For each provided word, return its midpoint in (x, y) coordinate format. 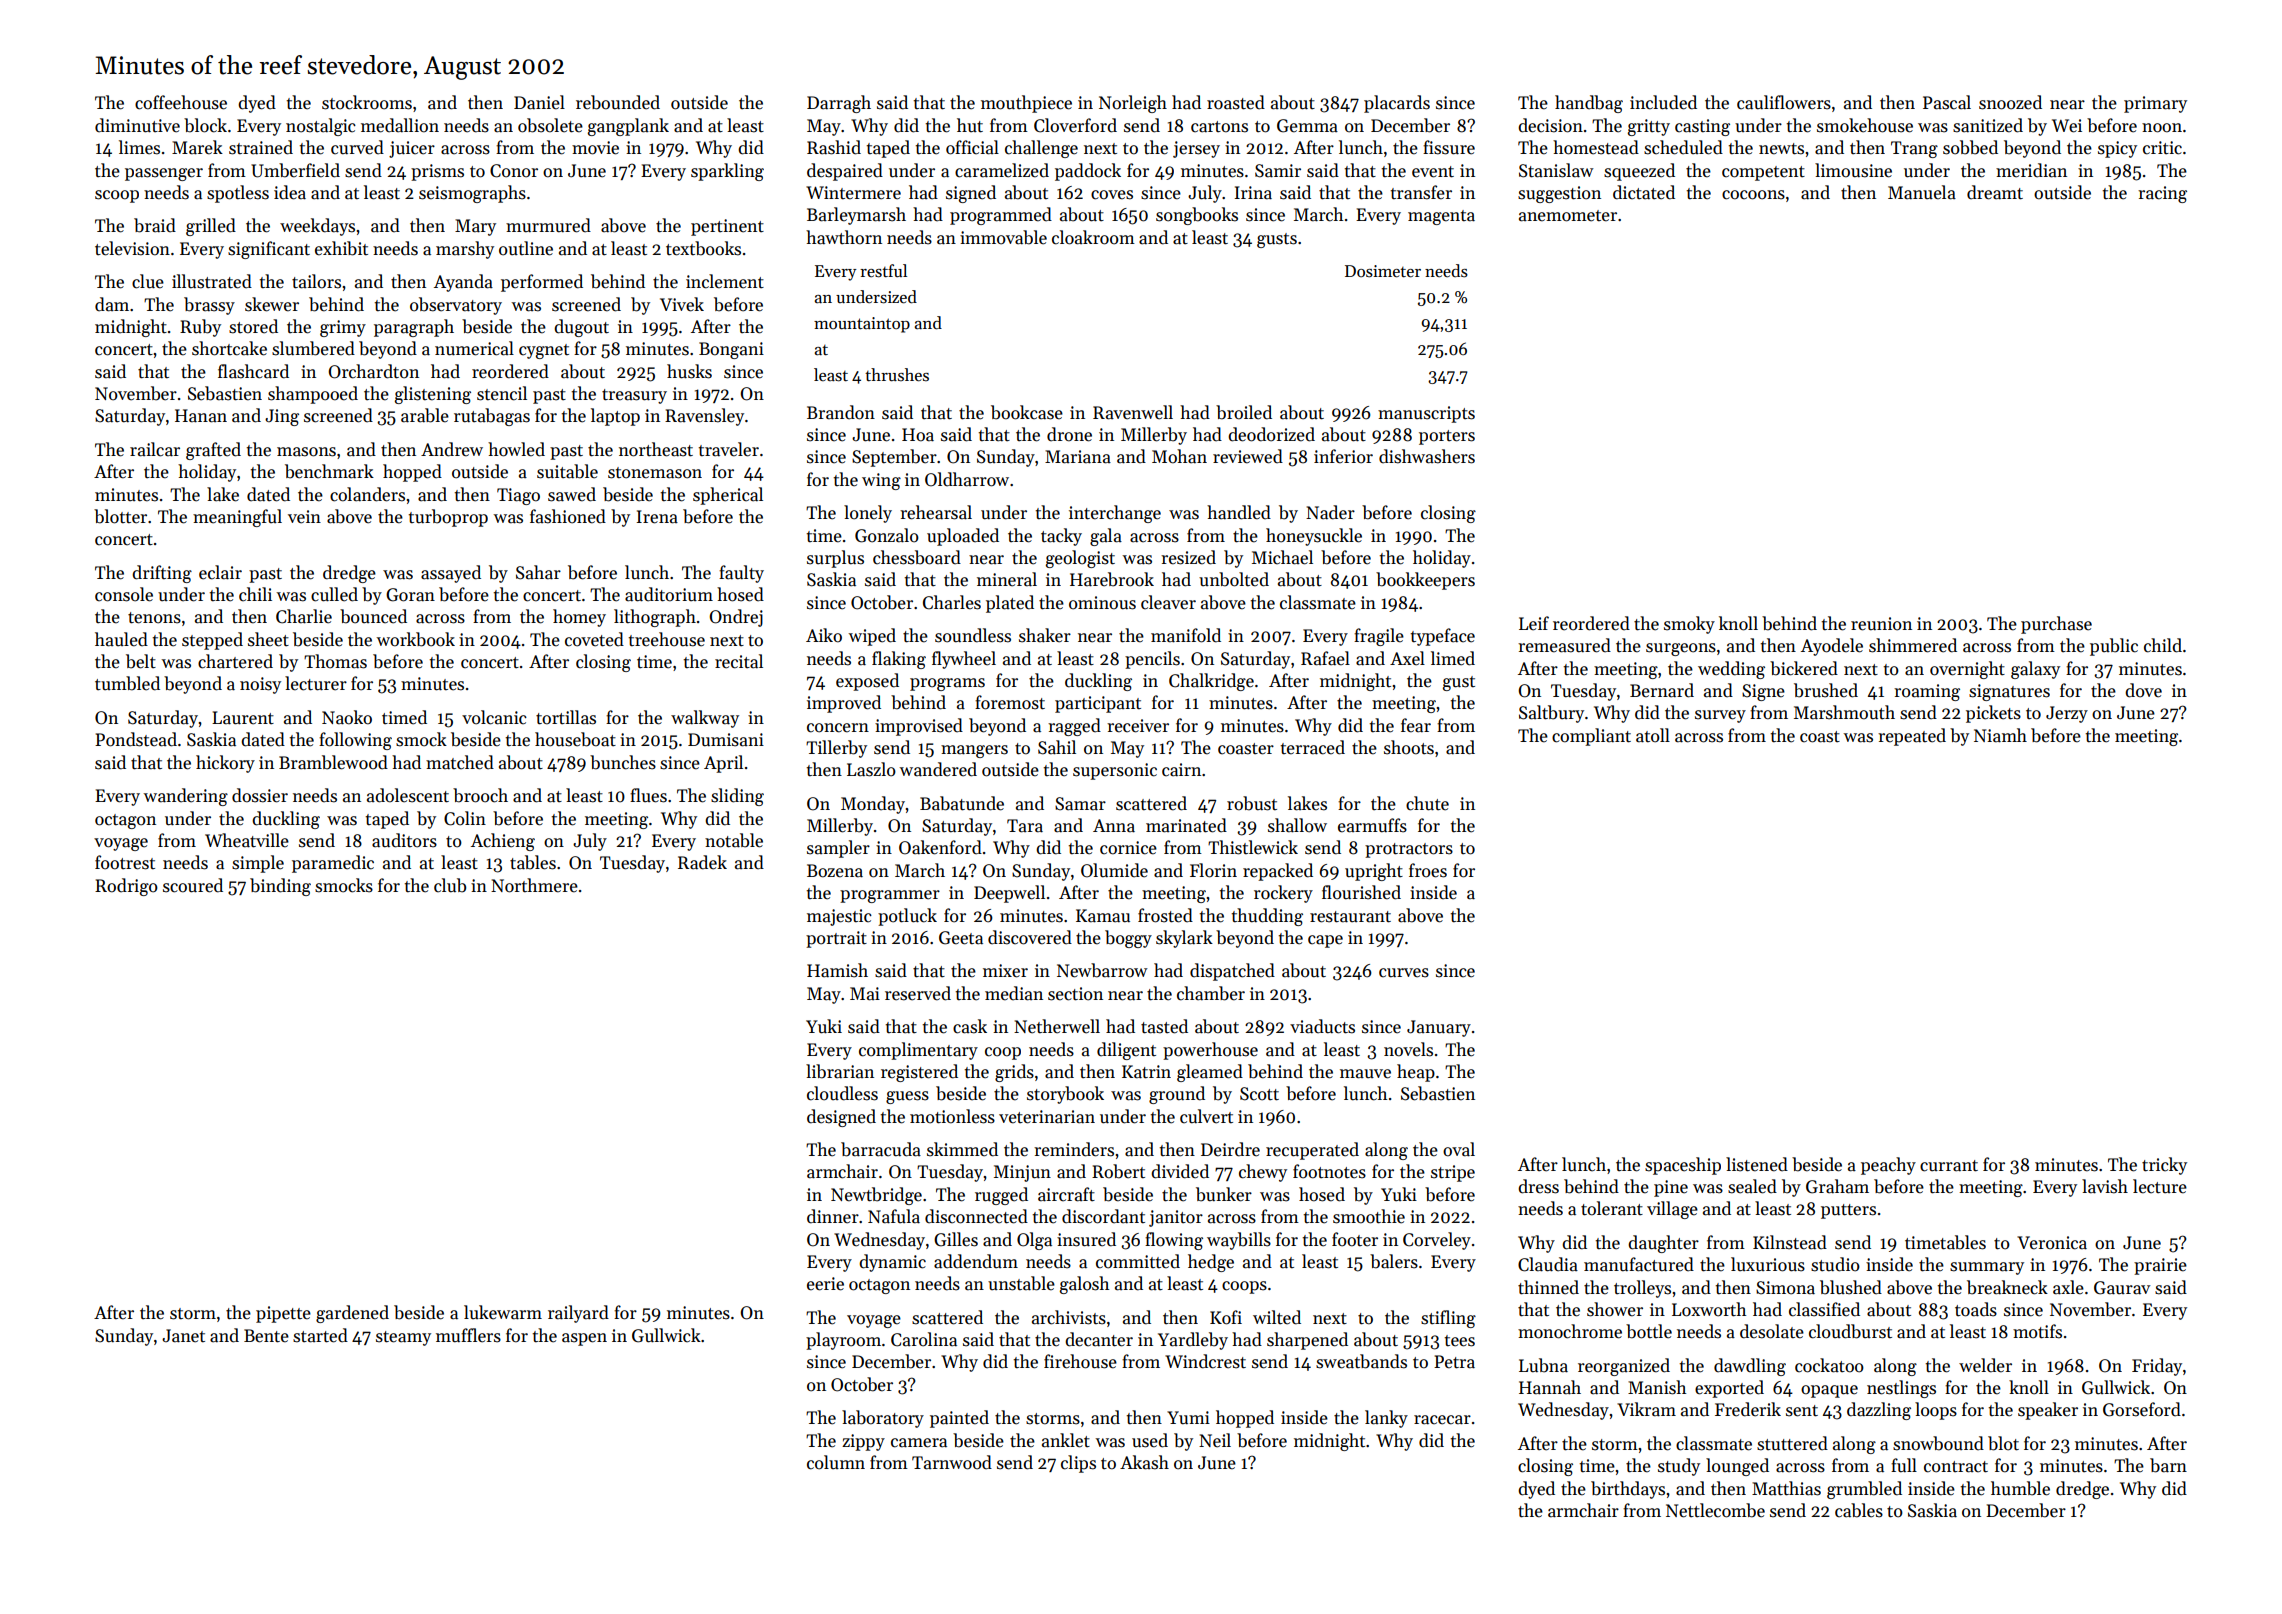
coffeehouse (181, 102)
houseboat (575, 739)
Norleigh (1133, 104)
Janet (183, 1336)
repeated (1912, 737)
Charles (952, 602)
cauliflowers (1784, 102)
